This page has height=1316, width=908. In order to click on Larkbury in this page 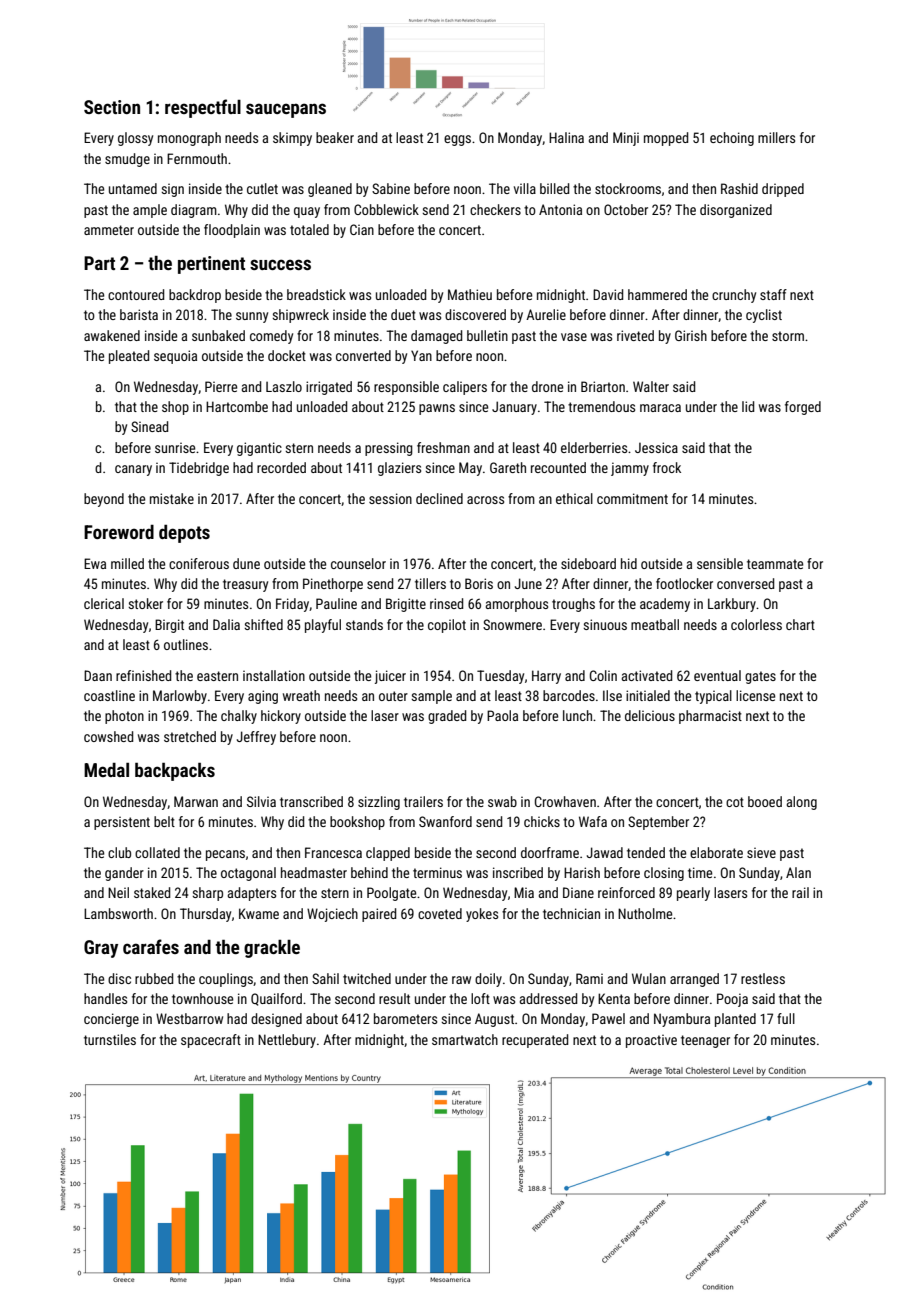, I will do `click(732, 605)`.
